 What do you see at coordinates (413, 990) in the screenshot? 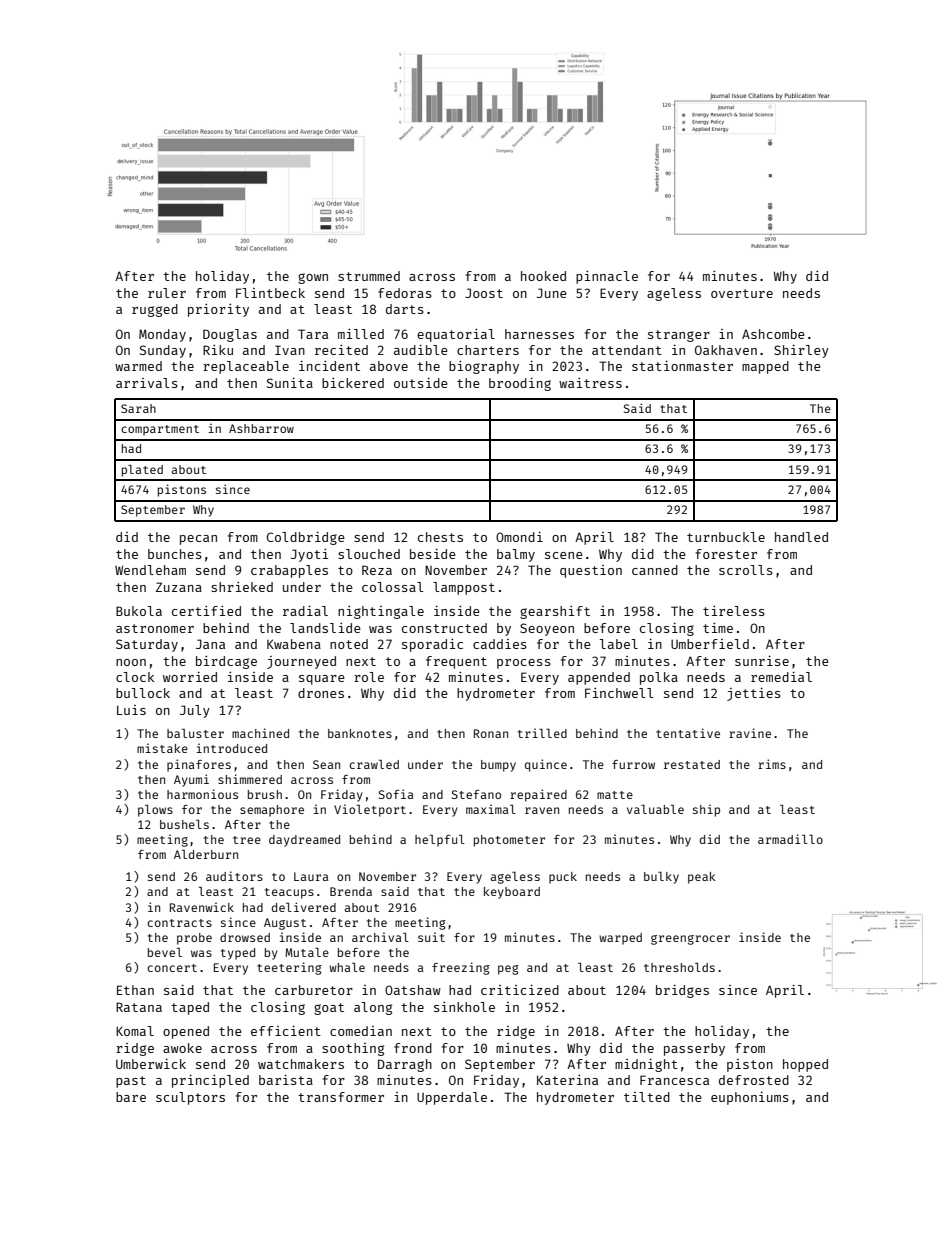
I see `Oatshaw` at bounding box center [413, 990].
